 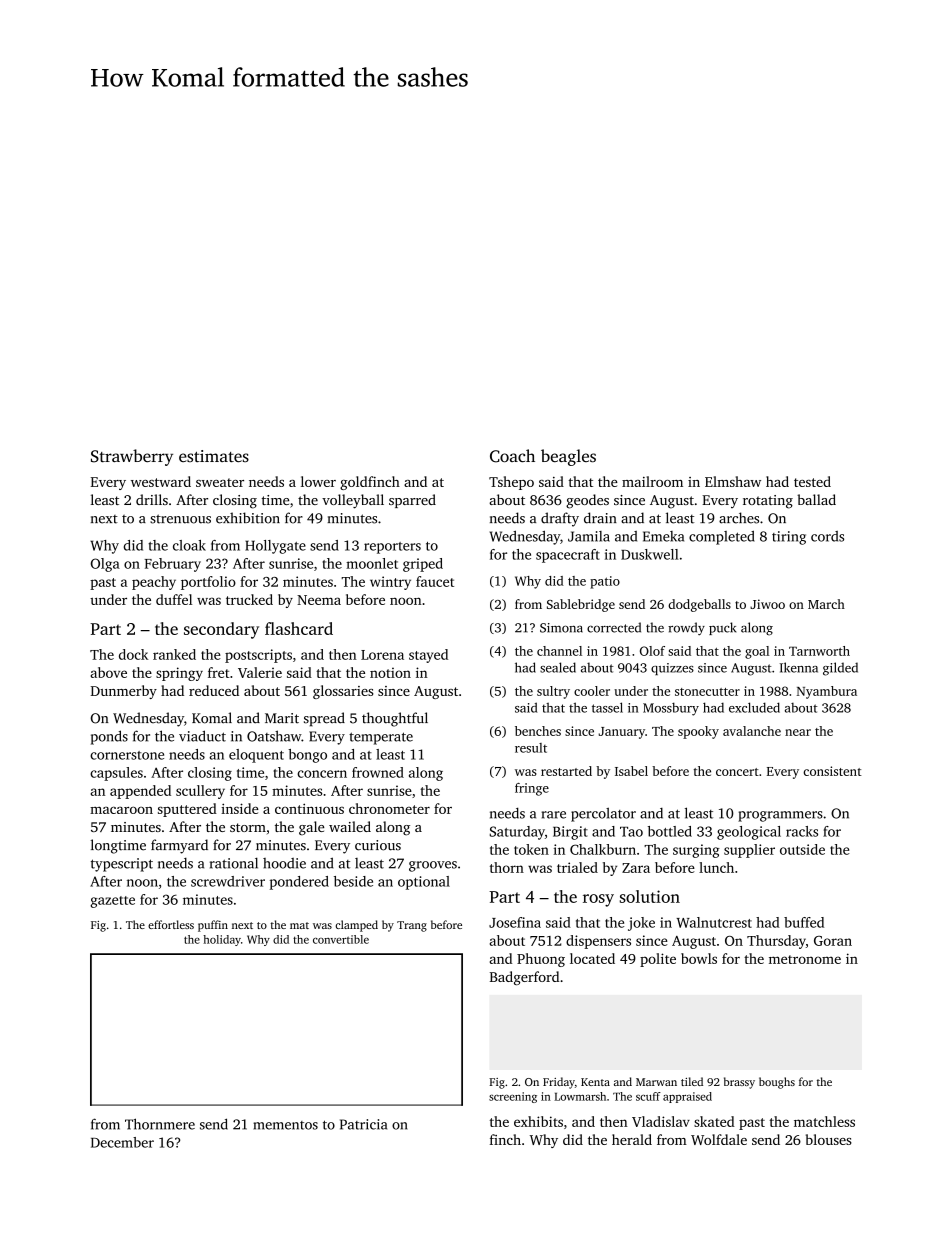 What do you see at coordinates (598, 900) in the screenshot?
I see `rosy` at bounding box center [598, 900].
